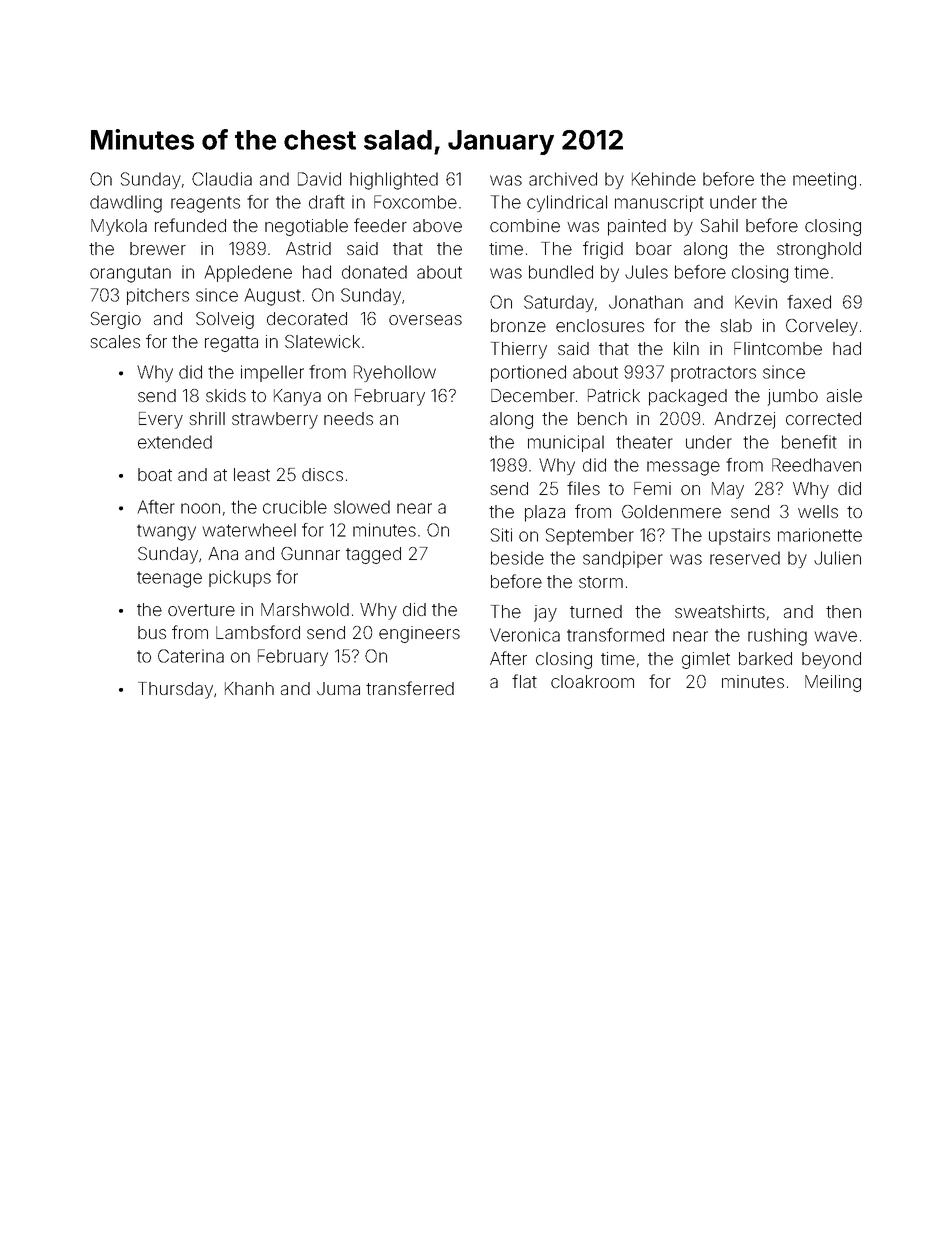 The height and width of the screenshot is (1233, 952). What do you see at coordinates (175, 690) in the screenshot?
I see `Thursday` at bounding box center [175, 690].
